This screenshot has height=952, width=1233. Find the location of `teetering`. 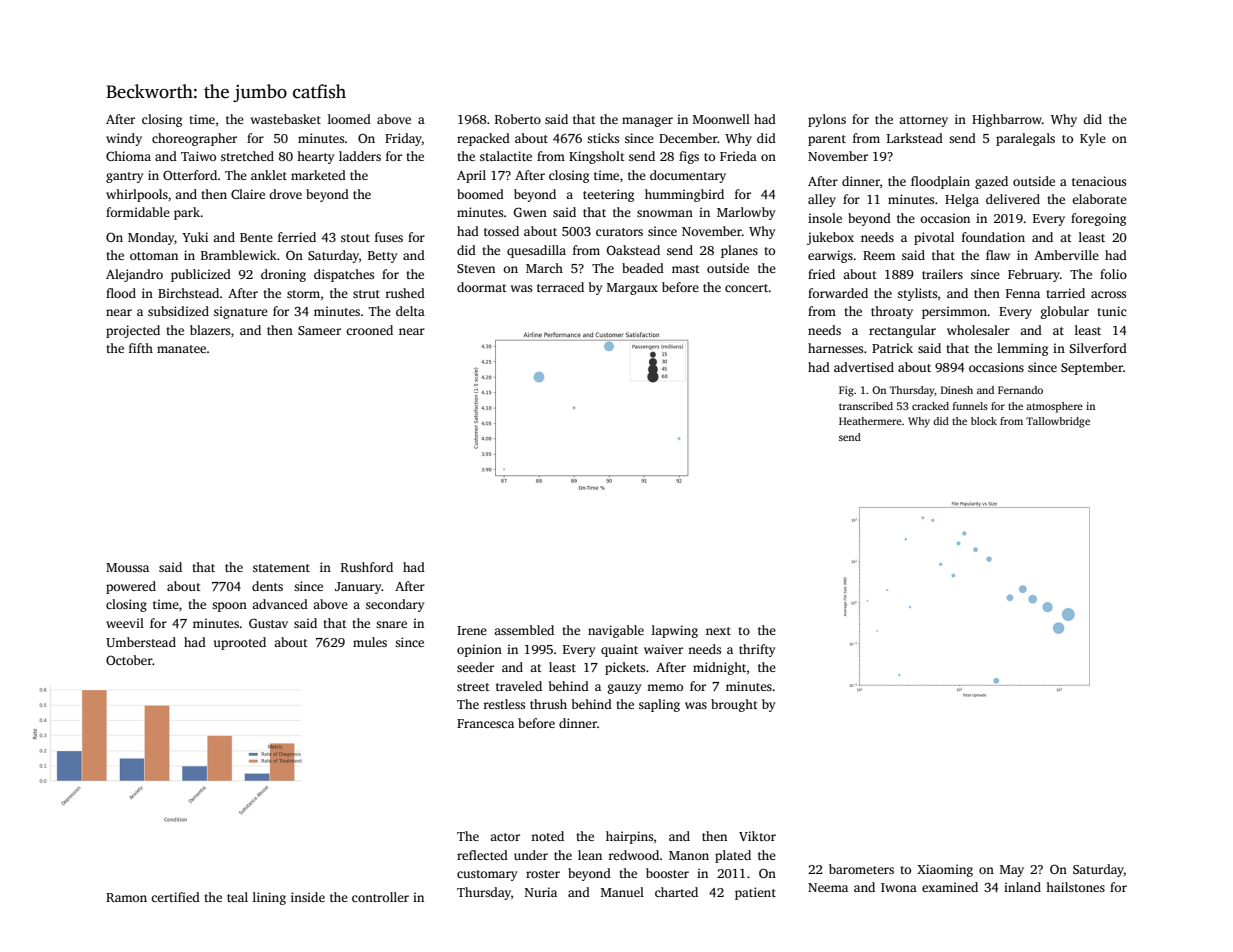

teetering is located at coordinates (608, 195).
